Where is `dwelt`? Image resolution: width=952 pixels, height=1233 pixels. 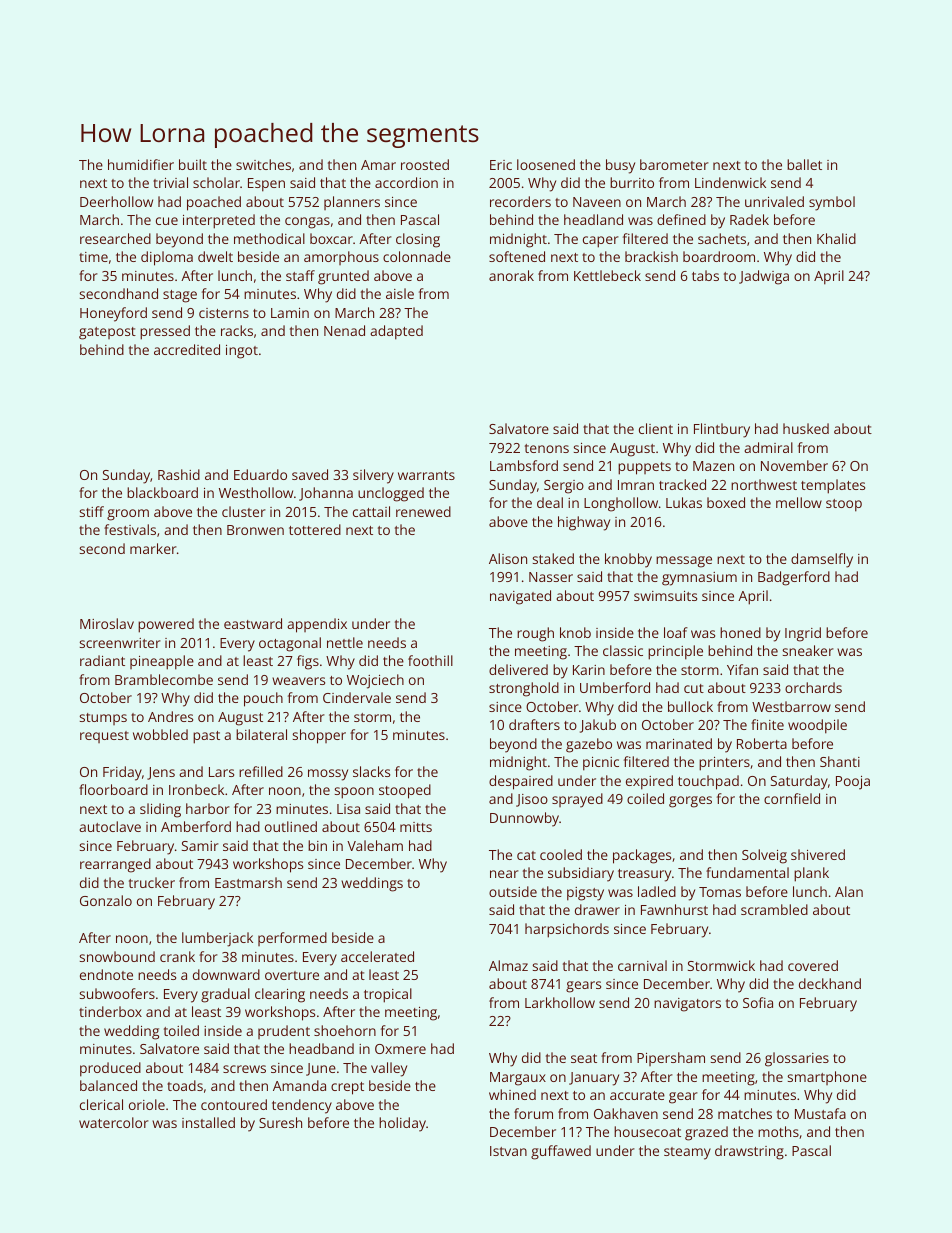
dwelt is located at coordinates (215, 256).
